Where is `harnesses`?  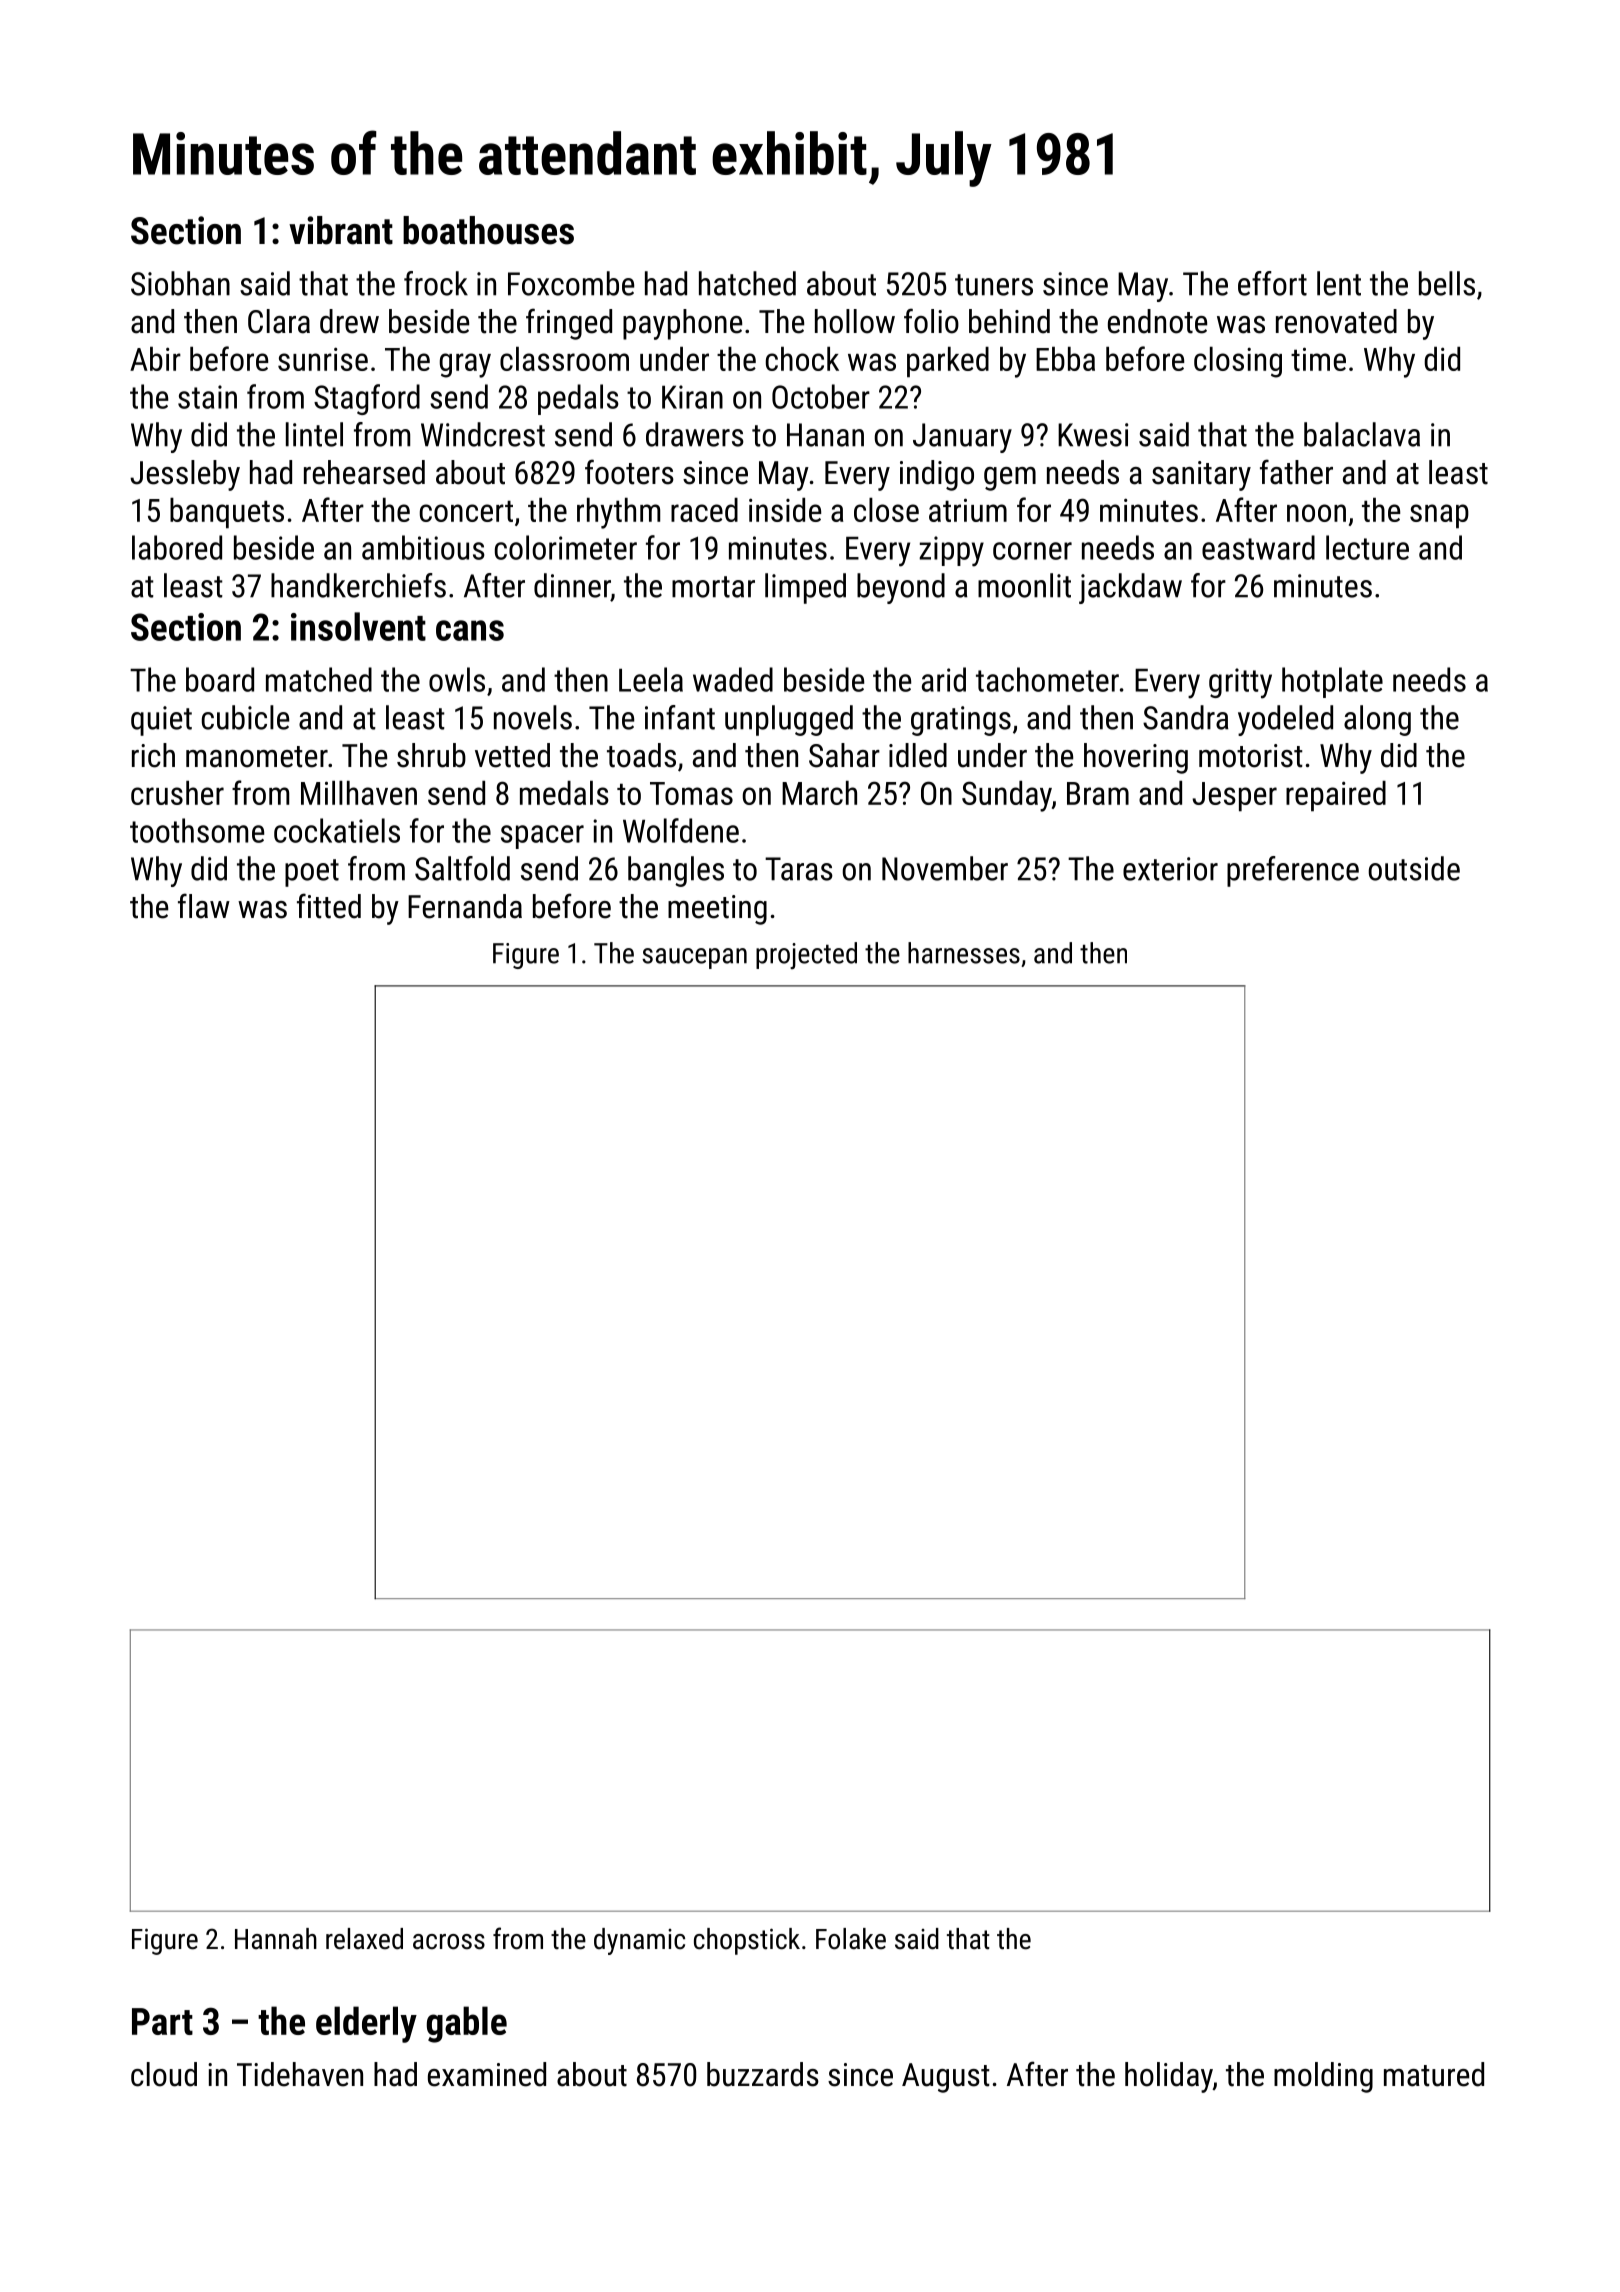 harnesses is located at coordinates (964, 953).
